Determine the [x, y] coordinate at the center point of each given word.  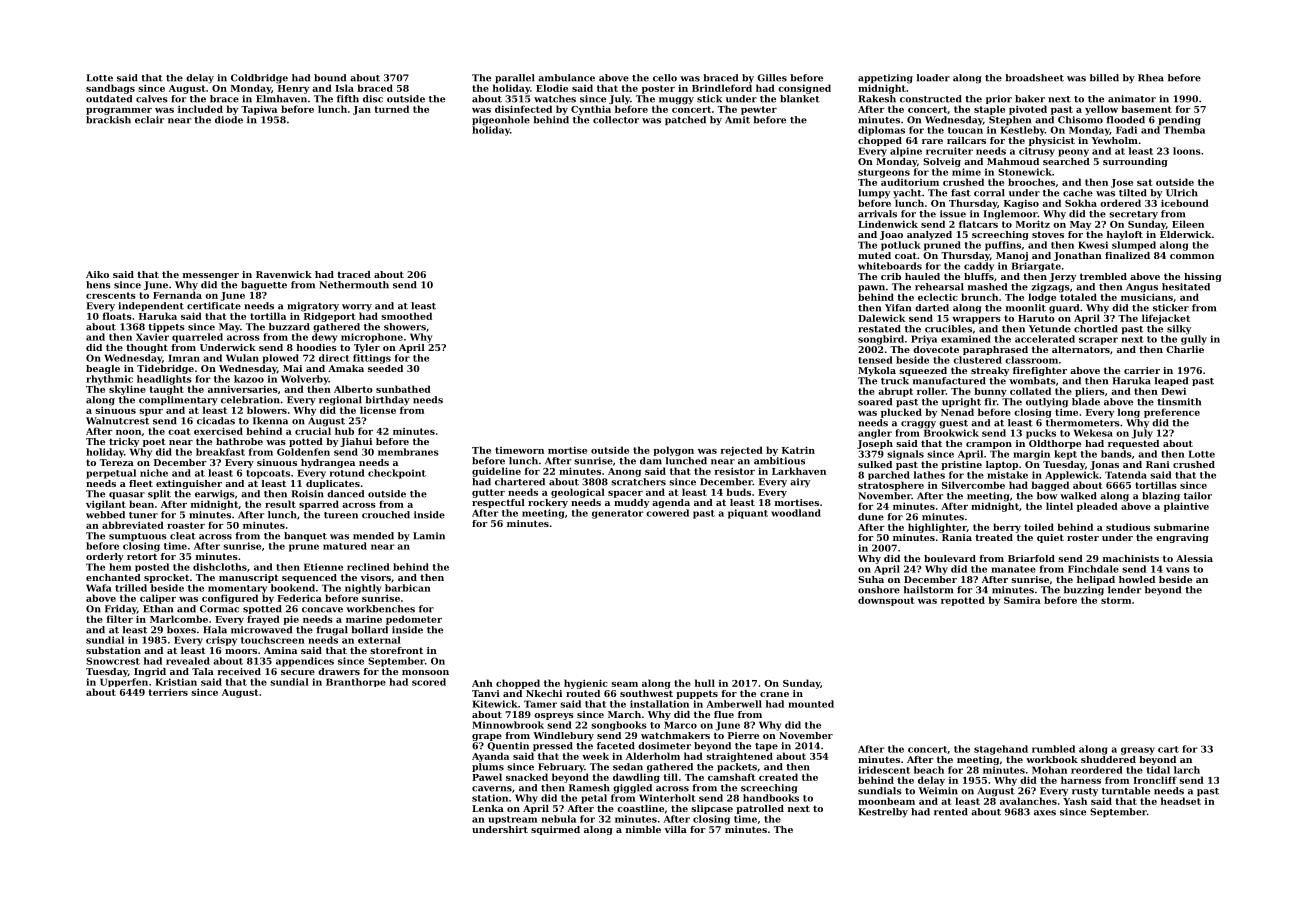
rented [951, 812]
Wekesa [1093, 433]
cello [665, 78]
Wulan [242, 358]
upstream [512, 820]
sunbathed [403, 389]
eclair [149, 120]
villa [676, 829]
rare [932, 141]
